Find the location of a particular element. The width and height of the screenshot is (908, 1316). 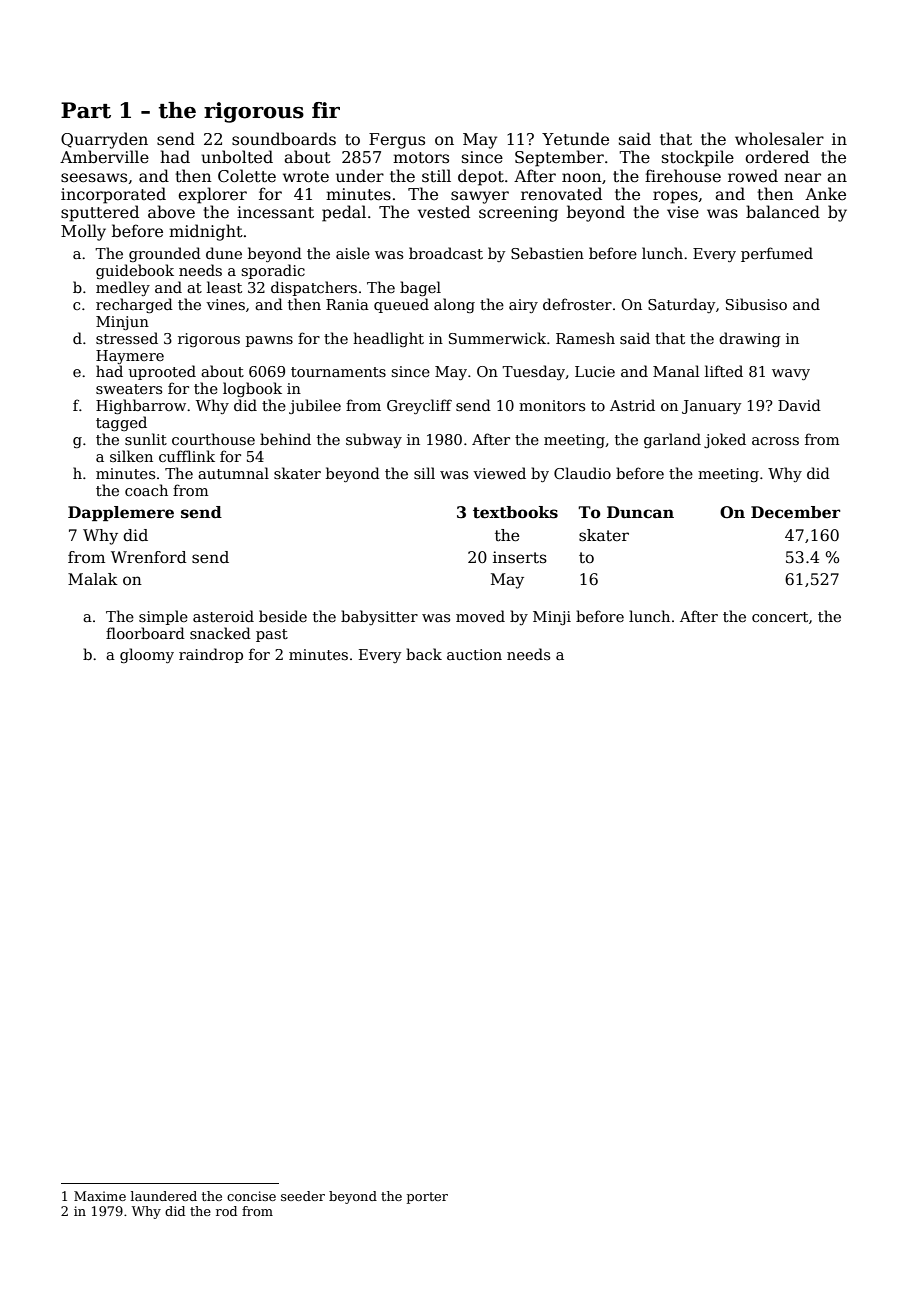

moved is located at coordinates (480, 616).
